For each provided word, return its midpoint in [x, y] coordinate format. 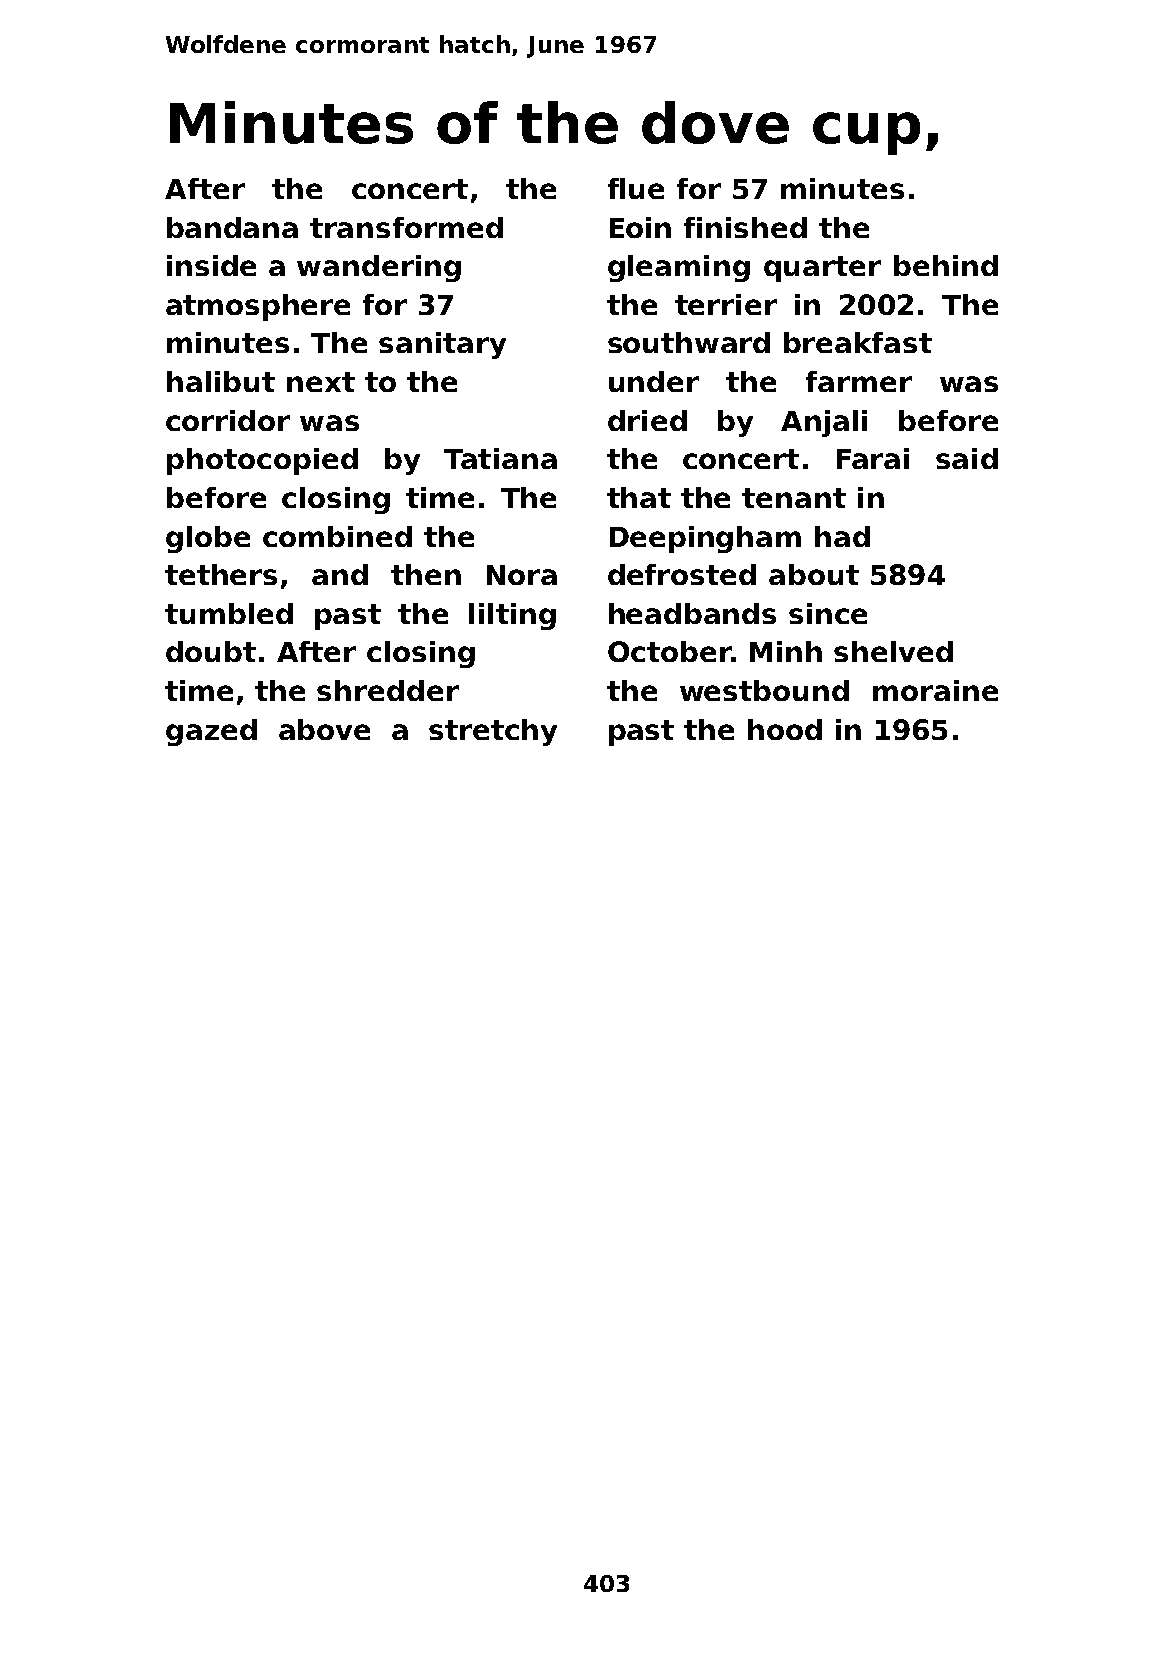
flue [636, 188]
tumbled [229, 613]
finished [745, 227]
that [639, 497]
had [842, 536]
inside [211, 265]
